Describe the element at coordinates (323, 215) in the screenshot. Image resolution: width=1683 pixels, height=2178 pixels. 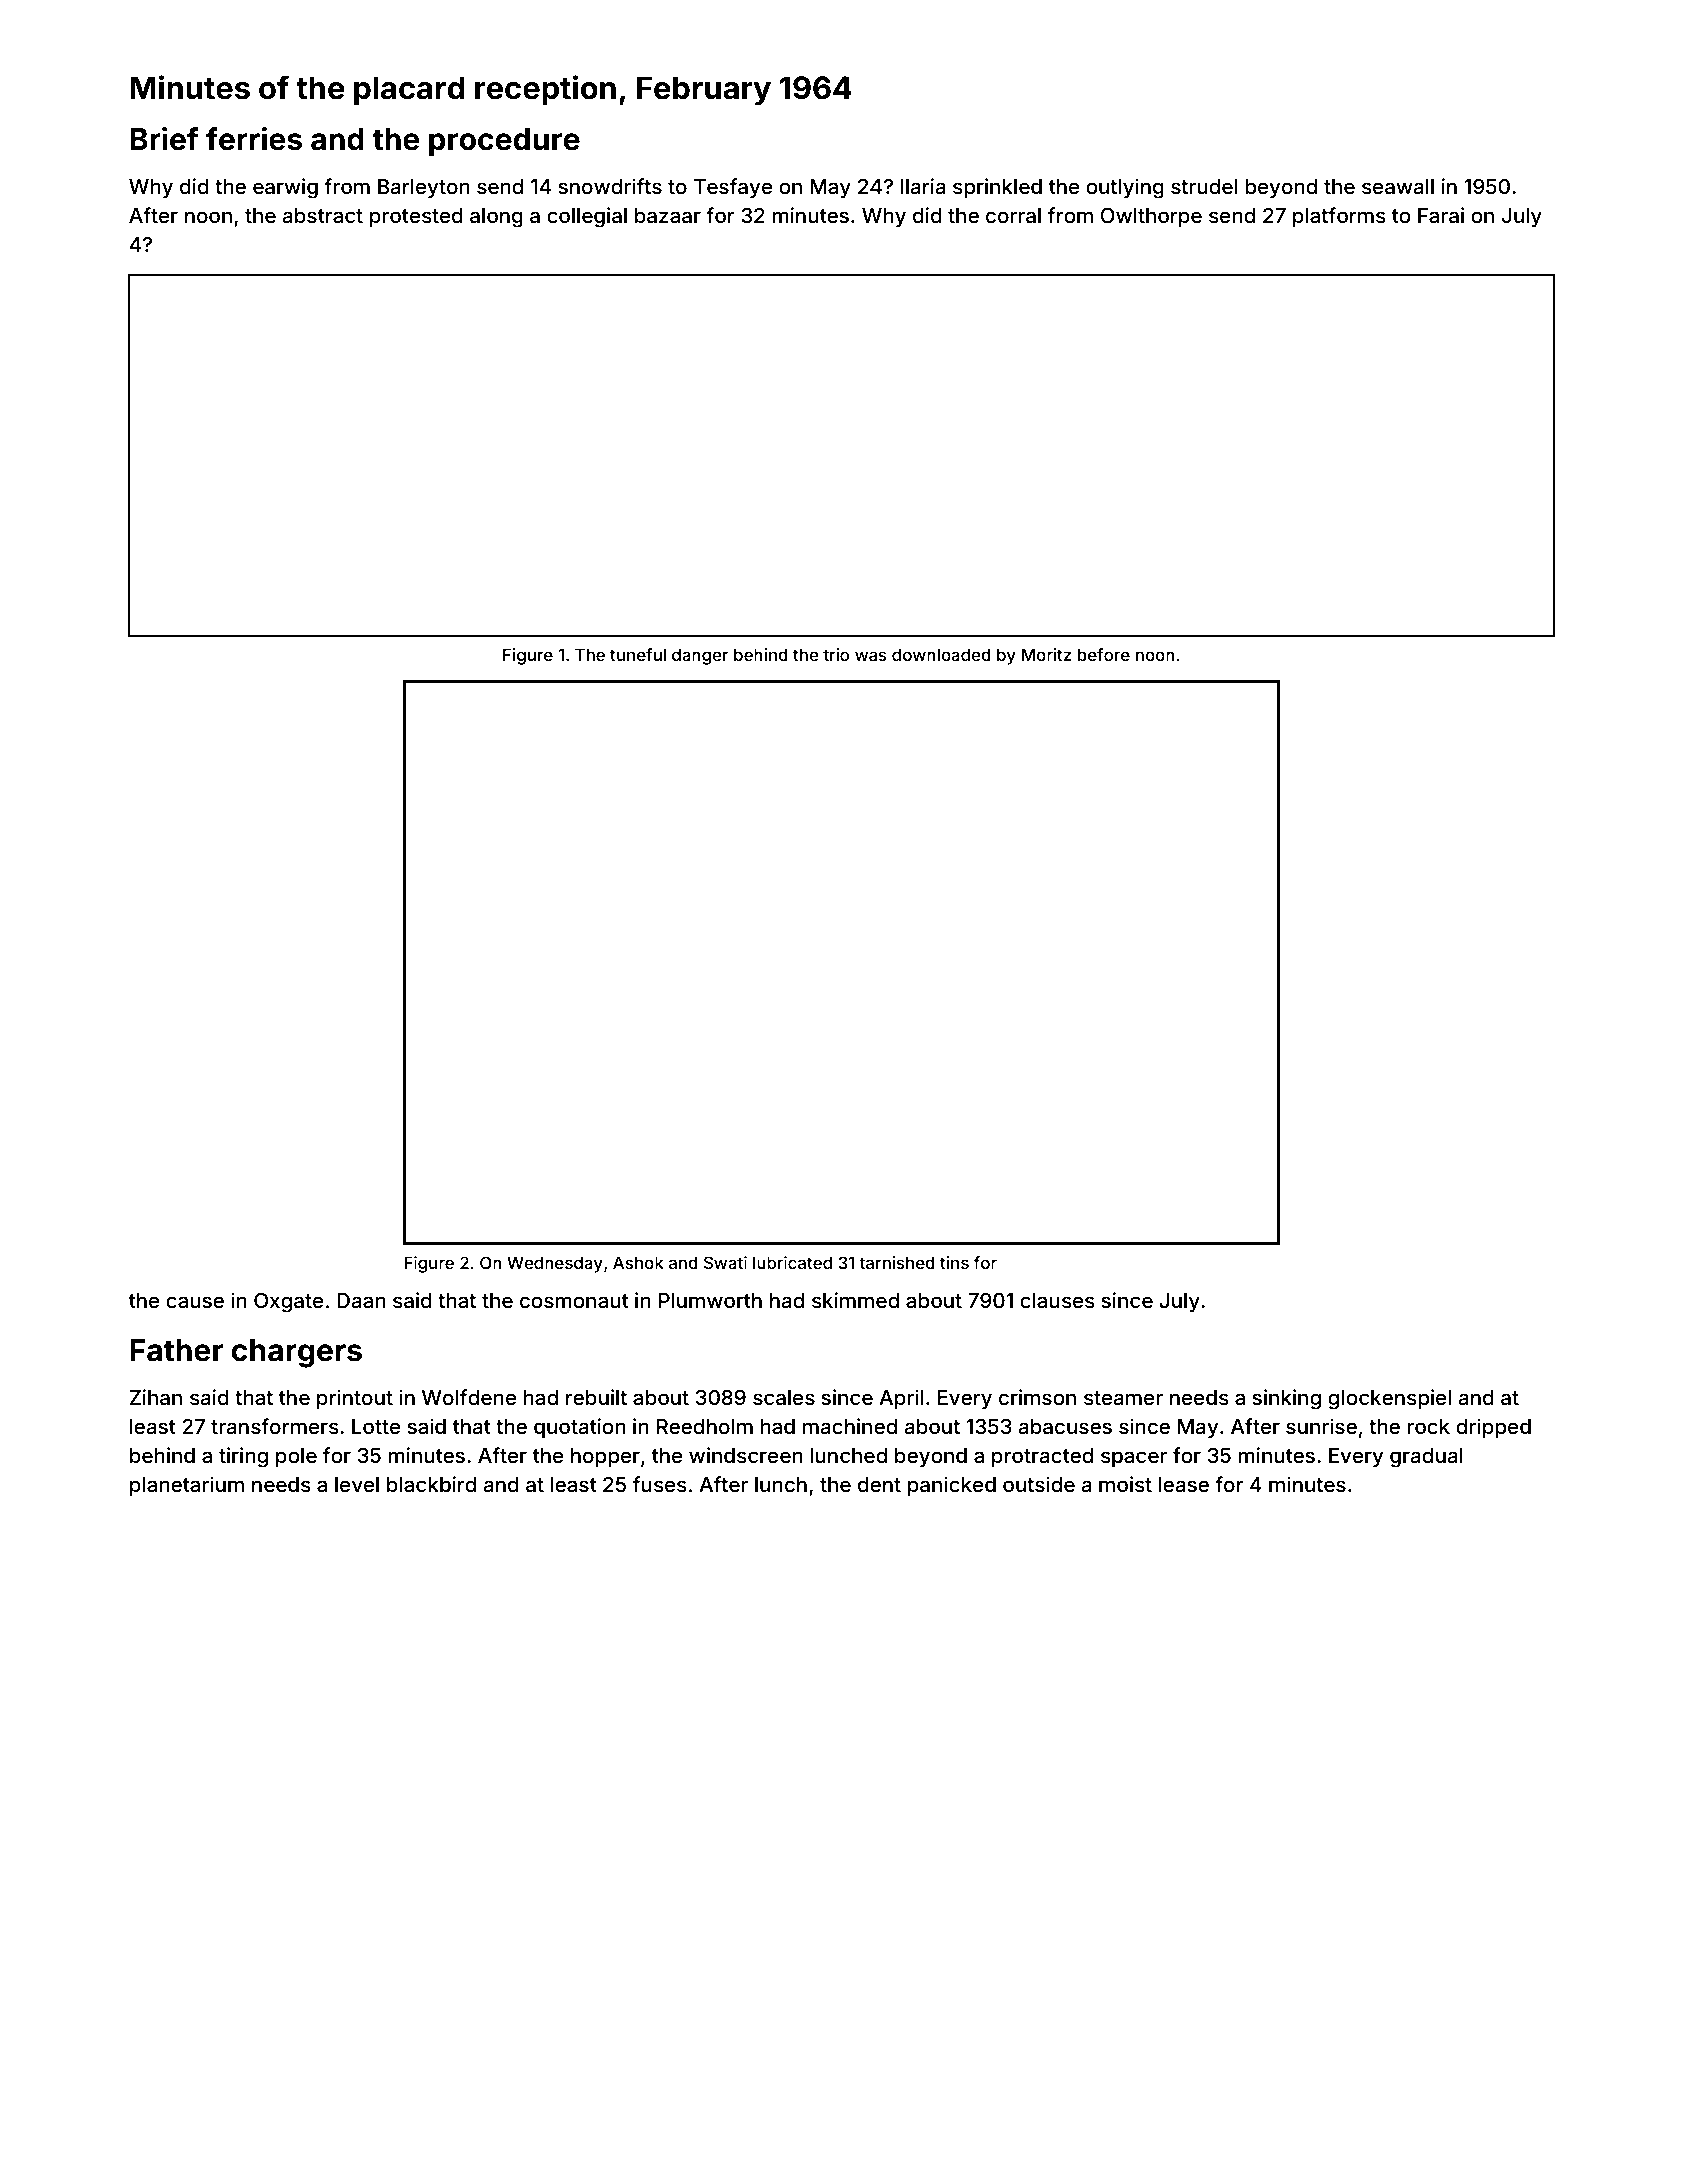
I see `abstract` at that location.
